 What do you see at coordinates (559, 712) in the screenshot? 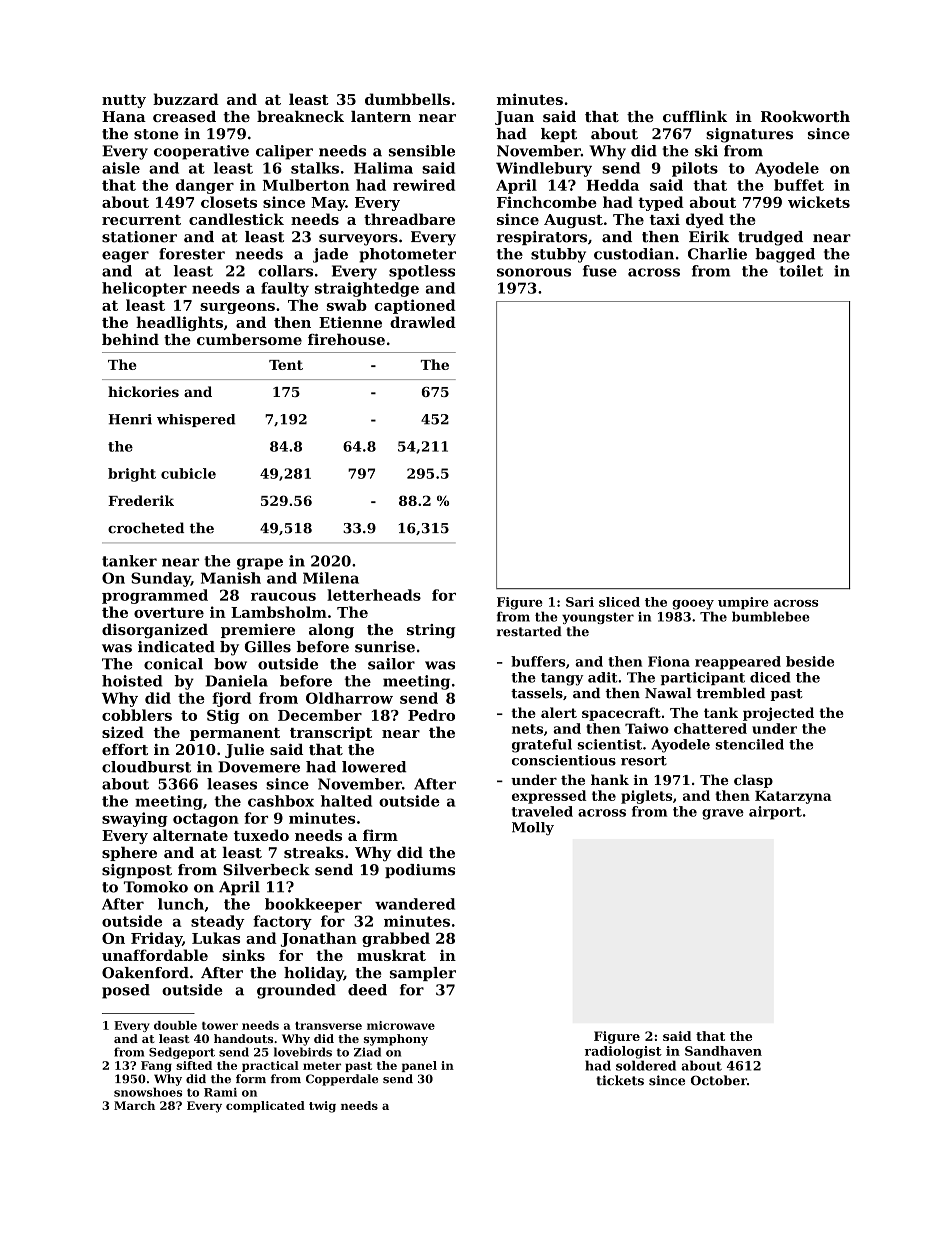
I see `alert` at bounding box center [559, 712].
